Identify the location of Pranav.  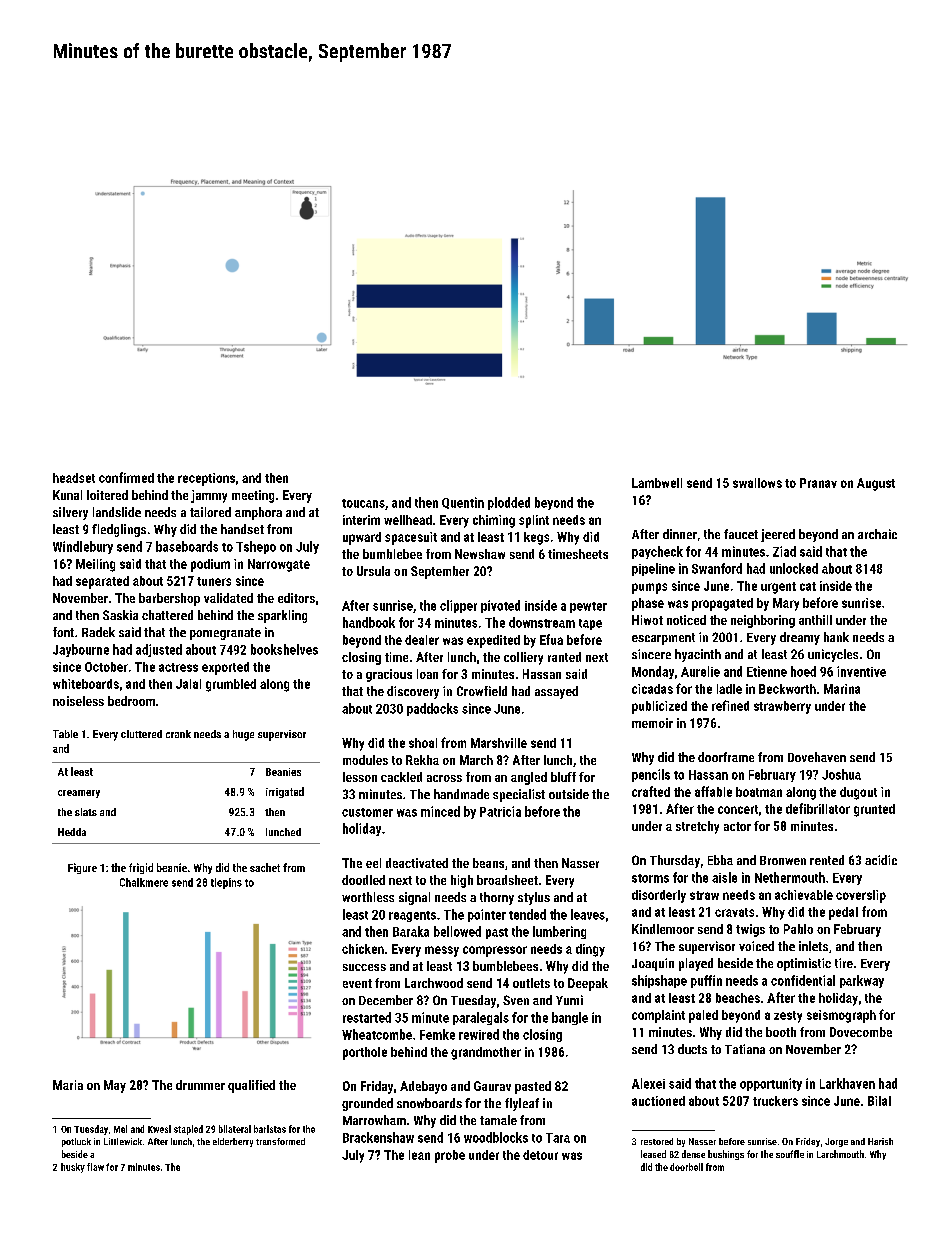
(818, 483).
